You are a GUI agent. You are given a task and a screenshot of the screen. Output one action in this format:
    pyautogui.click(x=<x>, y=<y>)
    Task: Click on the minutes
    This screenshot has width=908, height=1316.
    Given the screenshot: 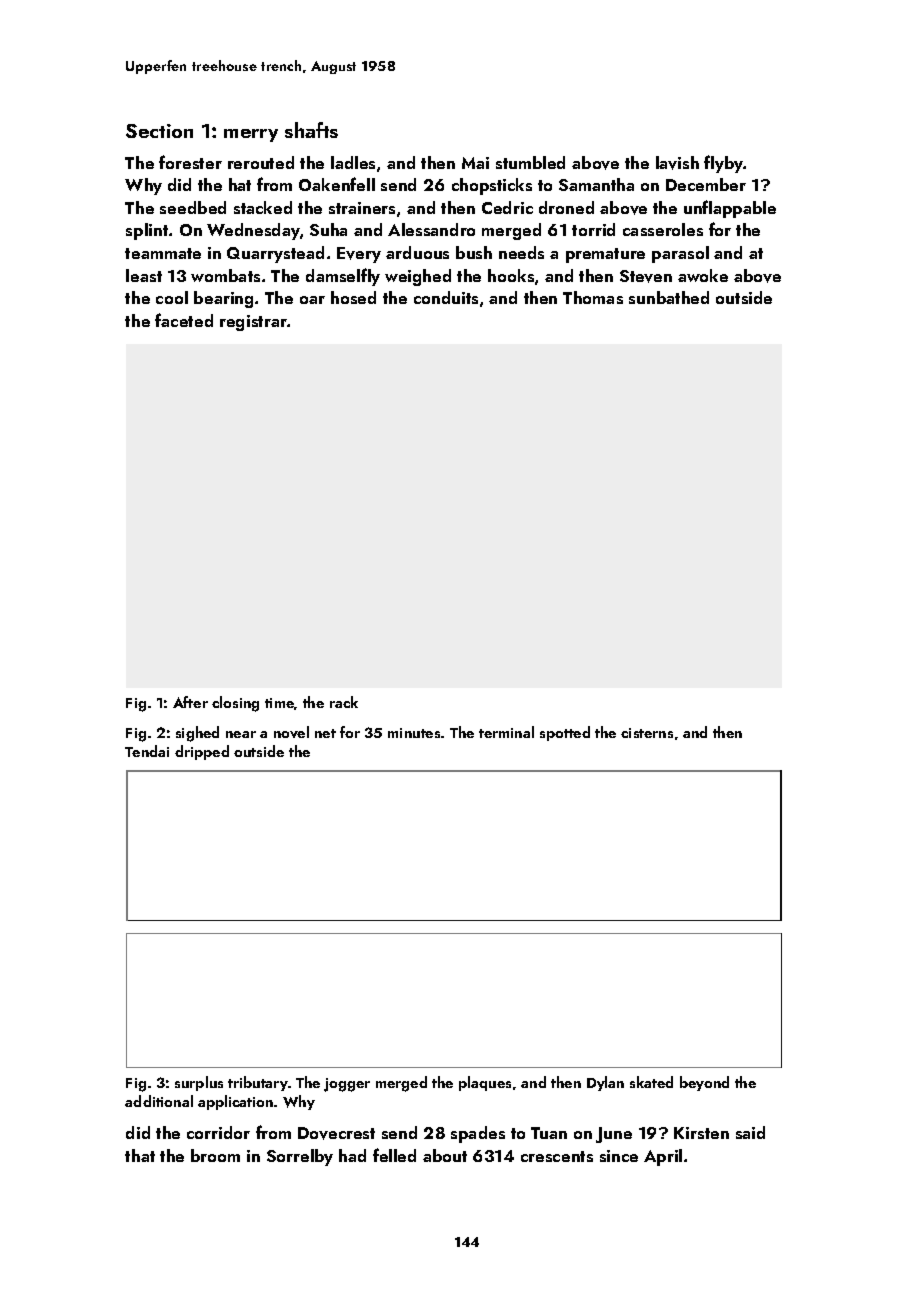 What is the action you would take?
    pyautogui.click(x=414, y=733)
